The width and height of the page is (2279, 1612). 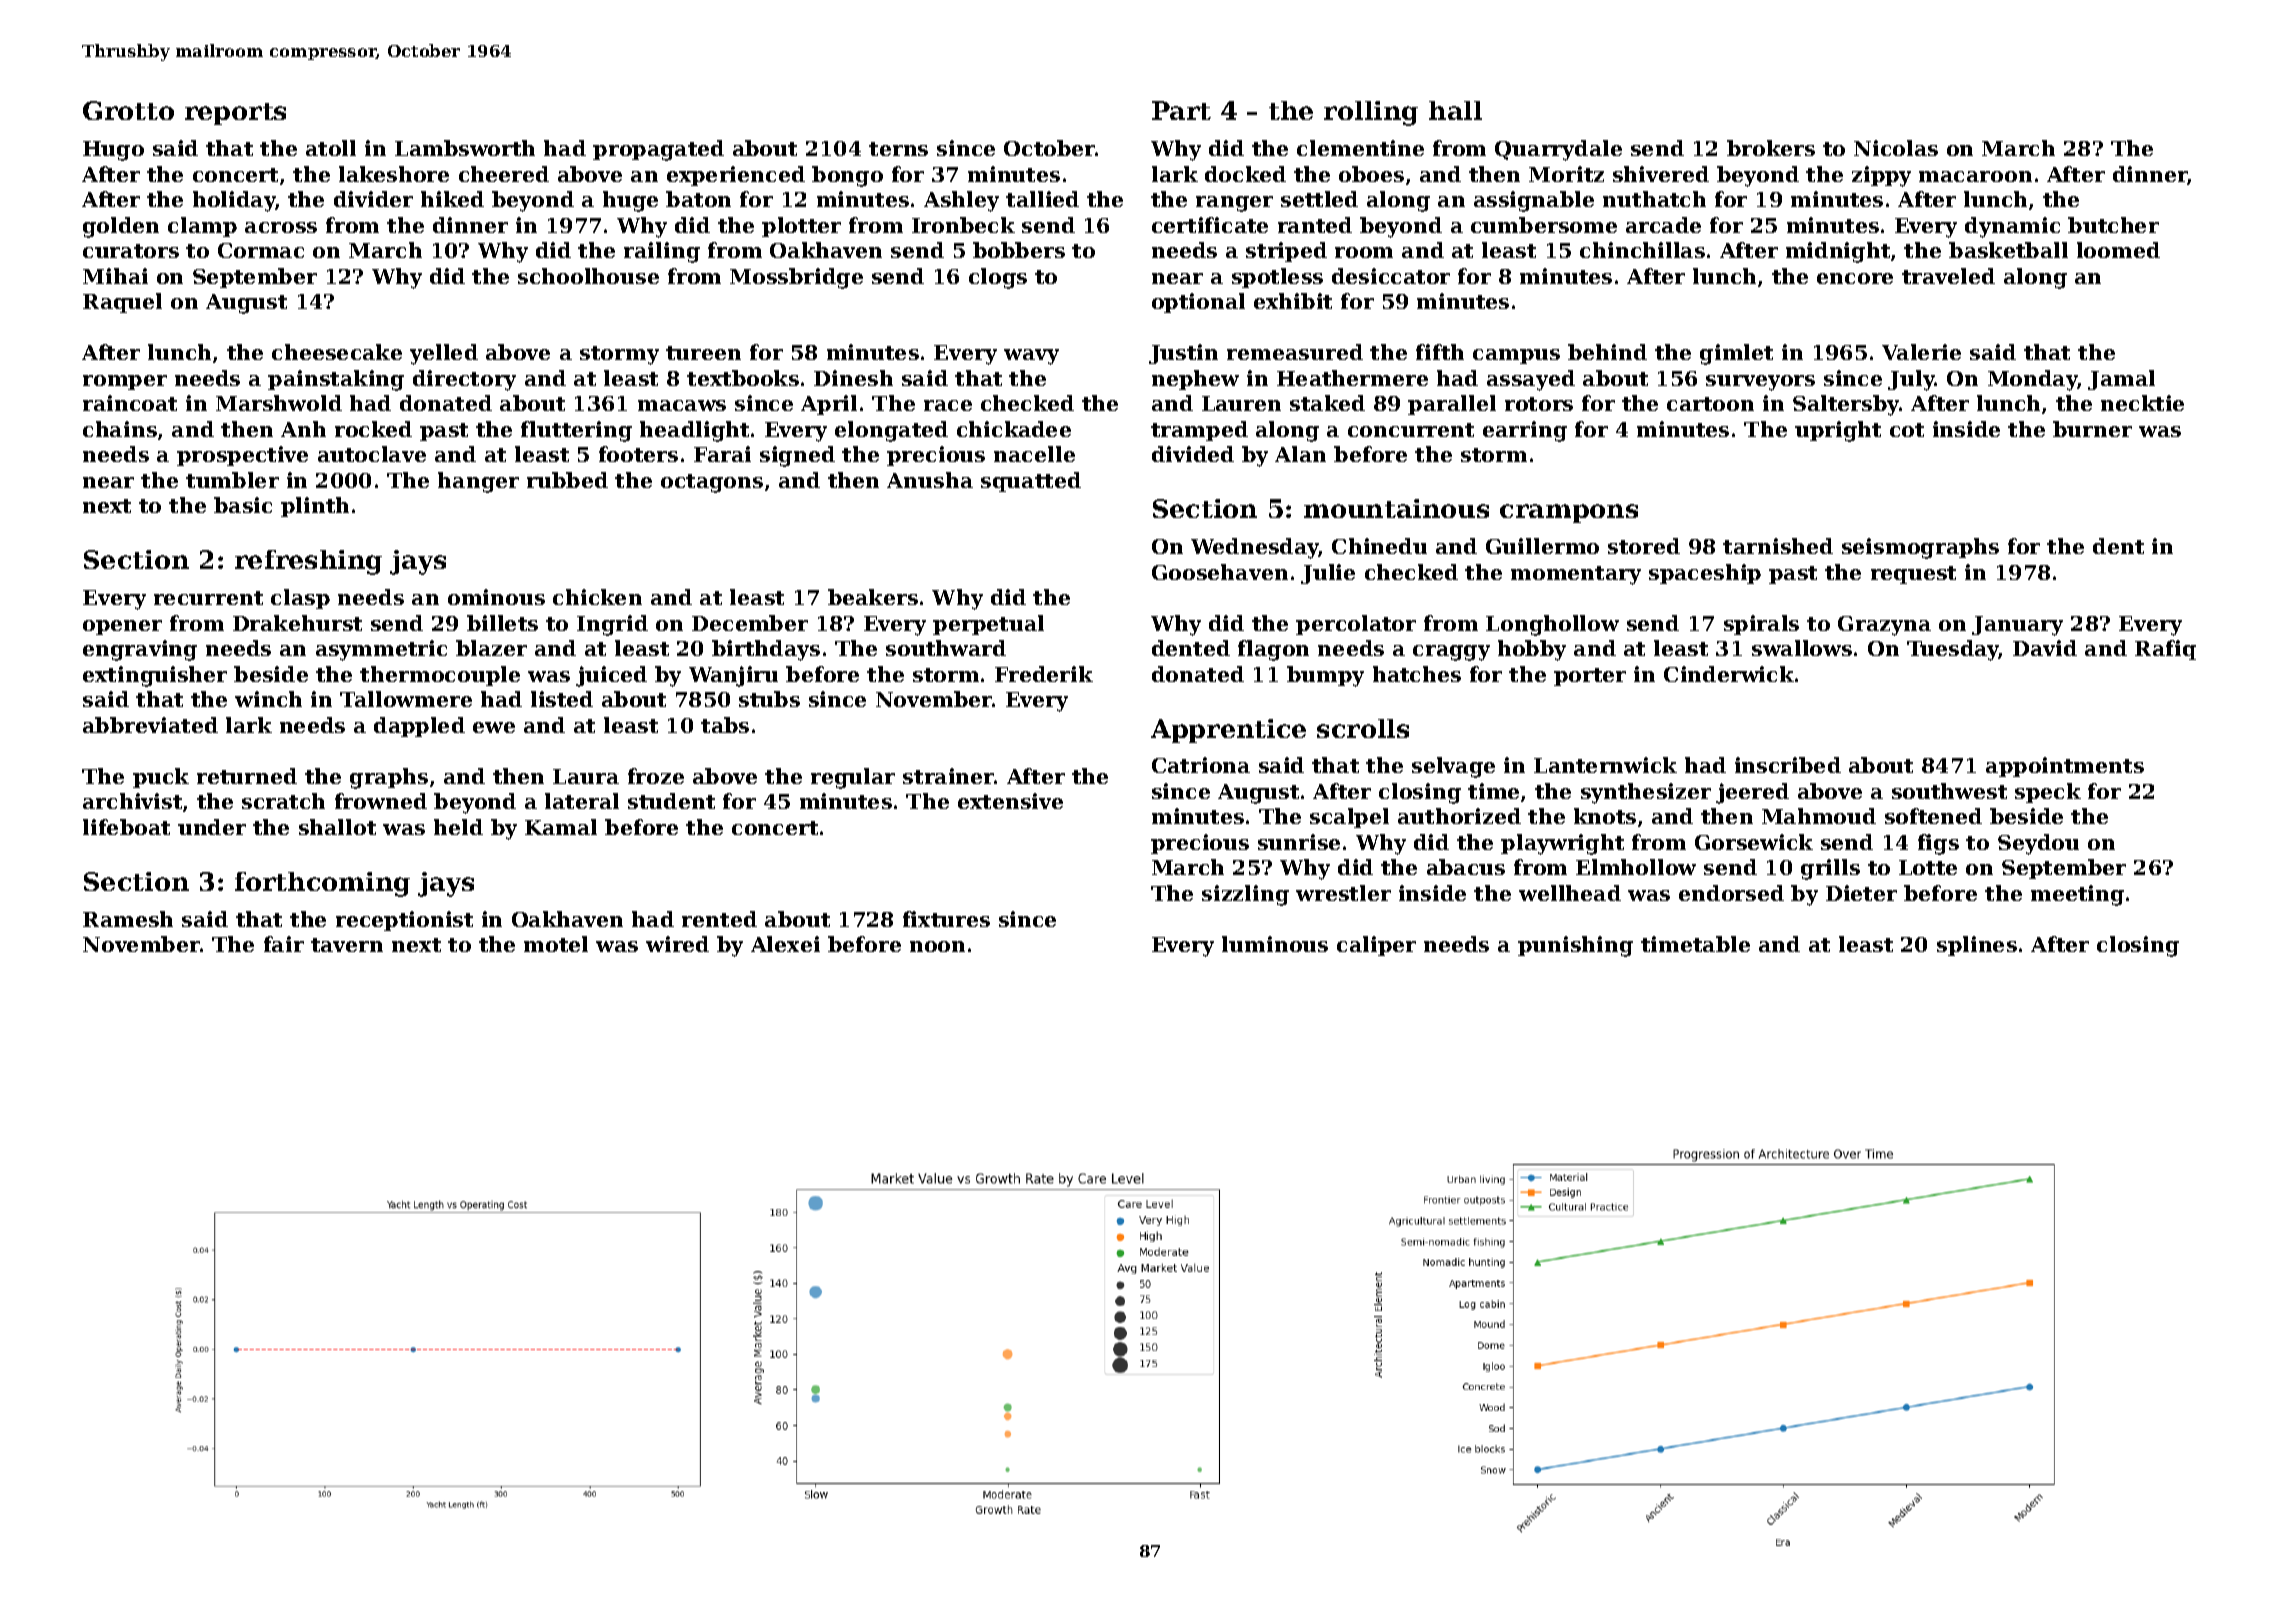 I want to click on birthdays, so click(x=766, y=650).
